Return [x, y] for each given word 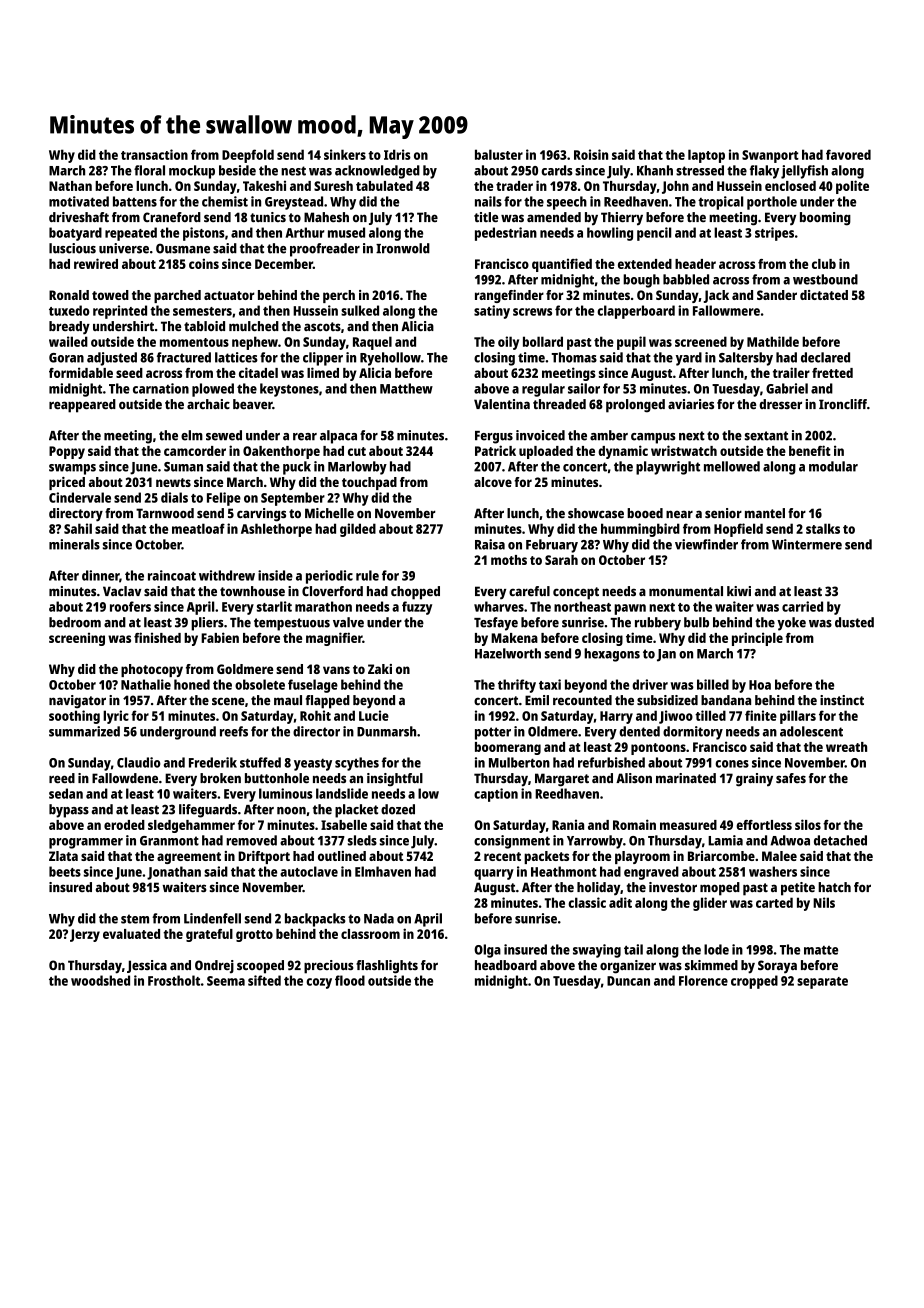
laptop [706, 156]
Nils [824, 902]
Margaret [562, 780]
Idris [397, 154]
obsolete [260, 684]
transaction [154, 154]
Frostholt [174, 980]
